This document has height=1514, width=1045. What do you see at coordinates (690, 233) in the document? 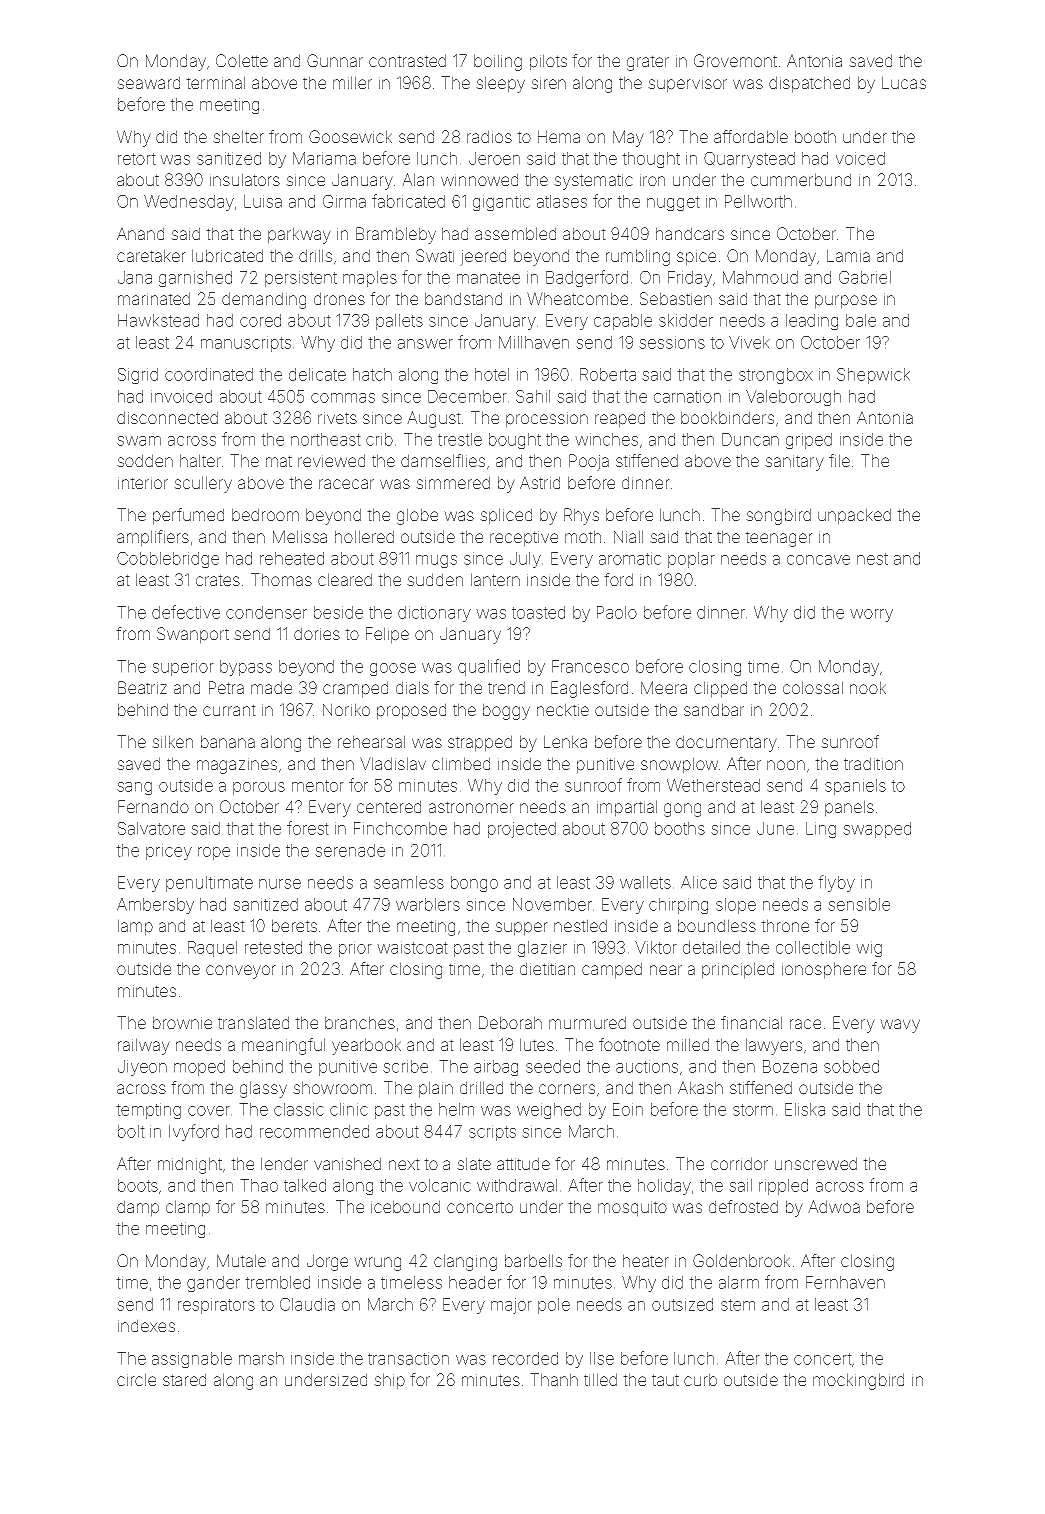
I see `handcars` at bounding box center [690, 233].
